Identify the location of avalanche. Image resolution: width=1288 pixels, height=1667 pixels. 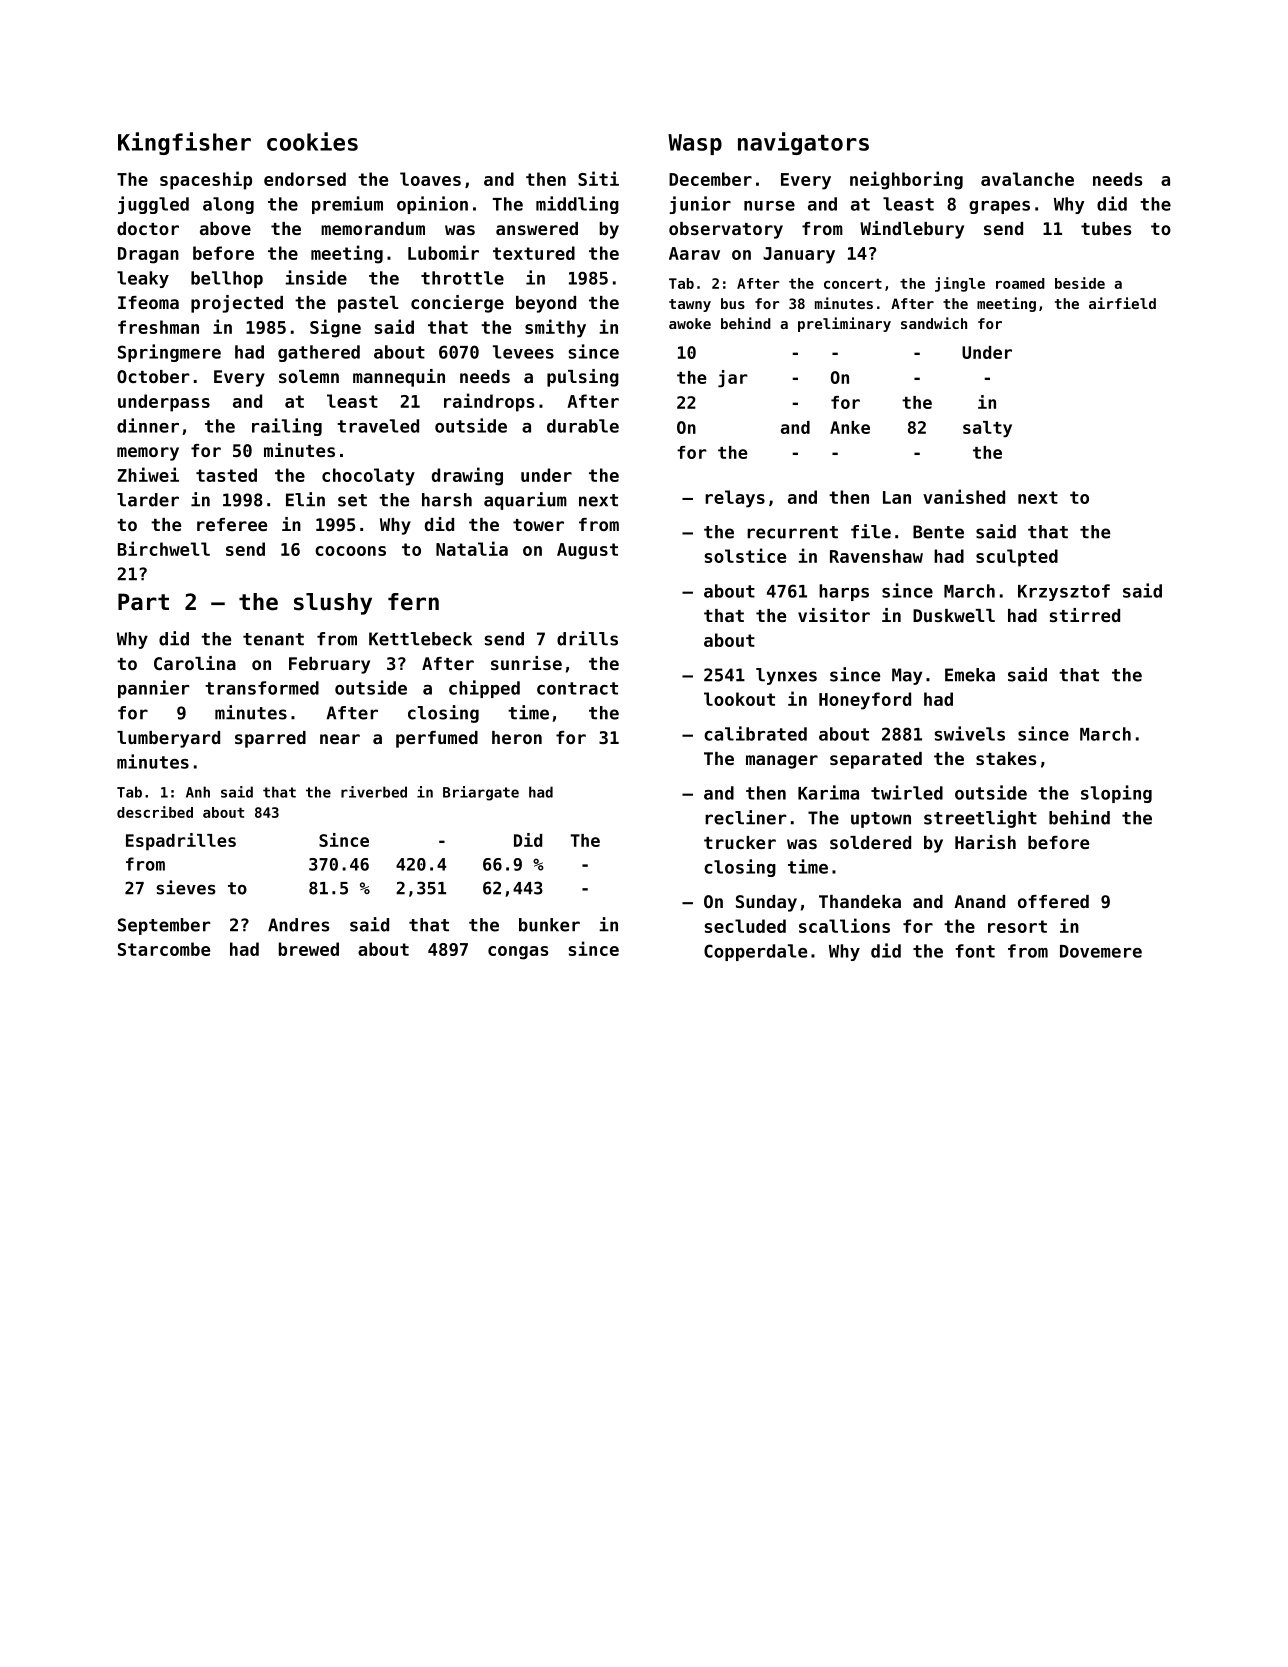
(1027, 179).
